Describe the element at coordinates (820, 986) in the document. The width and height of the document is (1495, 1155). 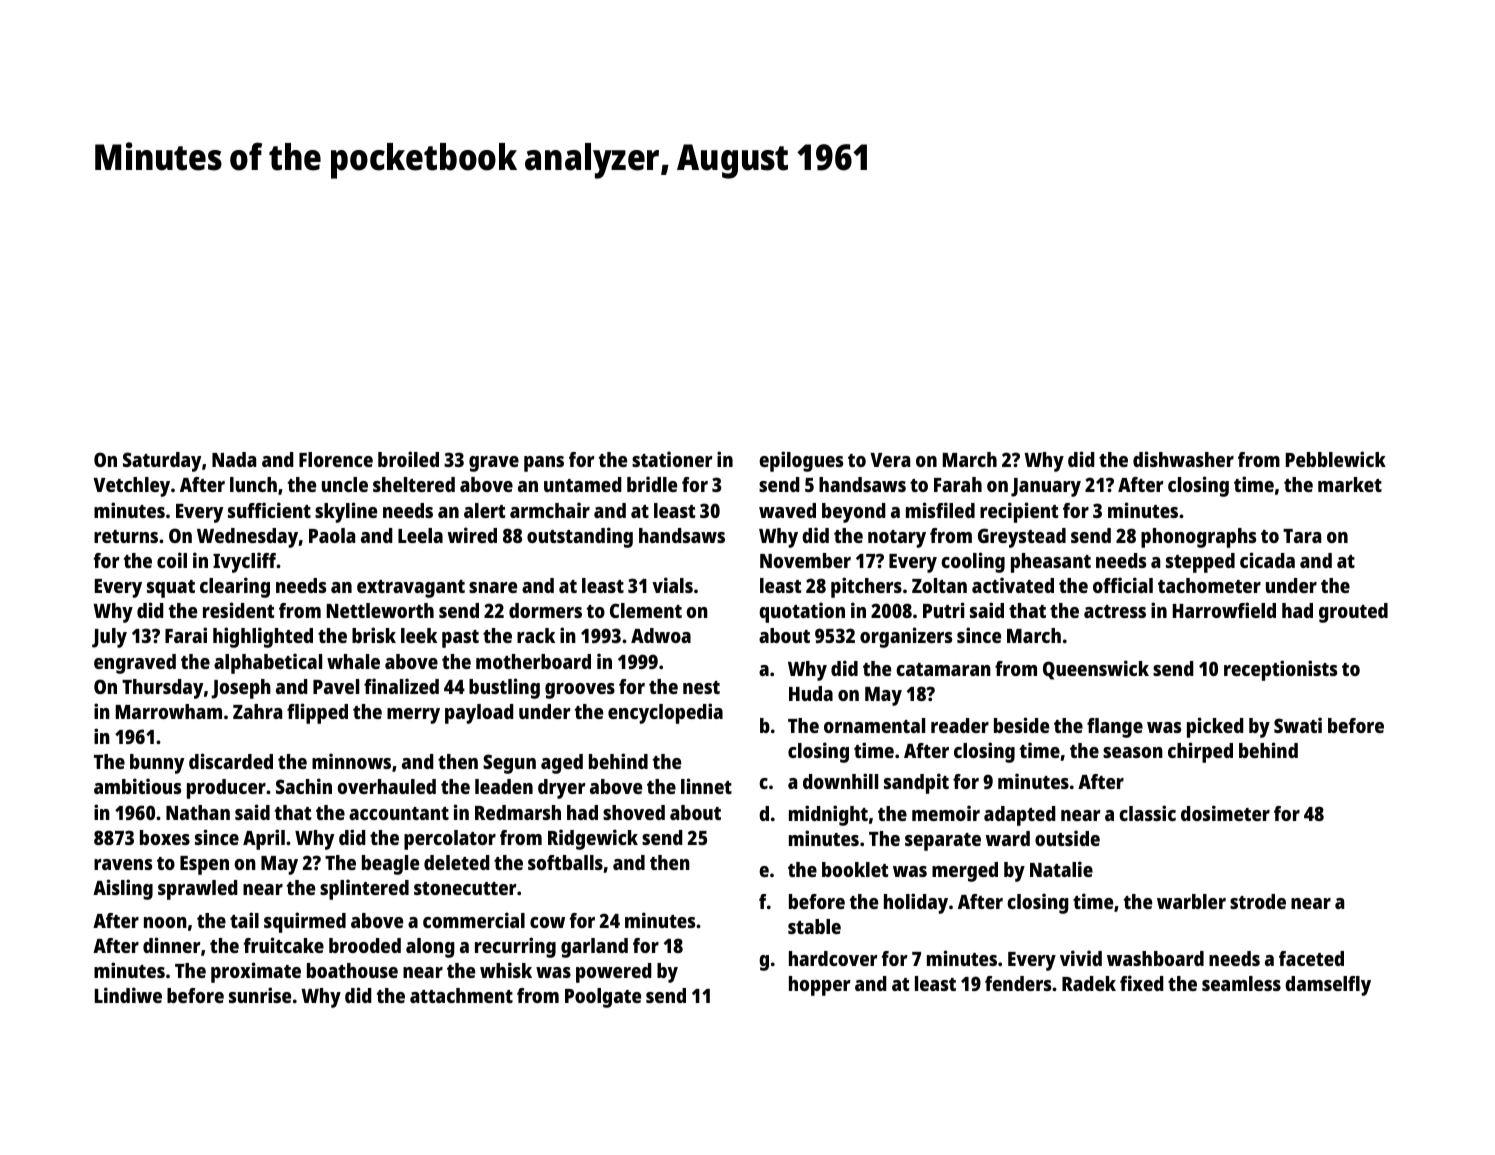
I see `hopper` at that location.
